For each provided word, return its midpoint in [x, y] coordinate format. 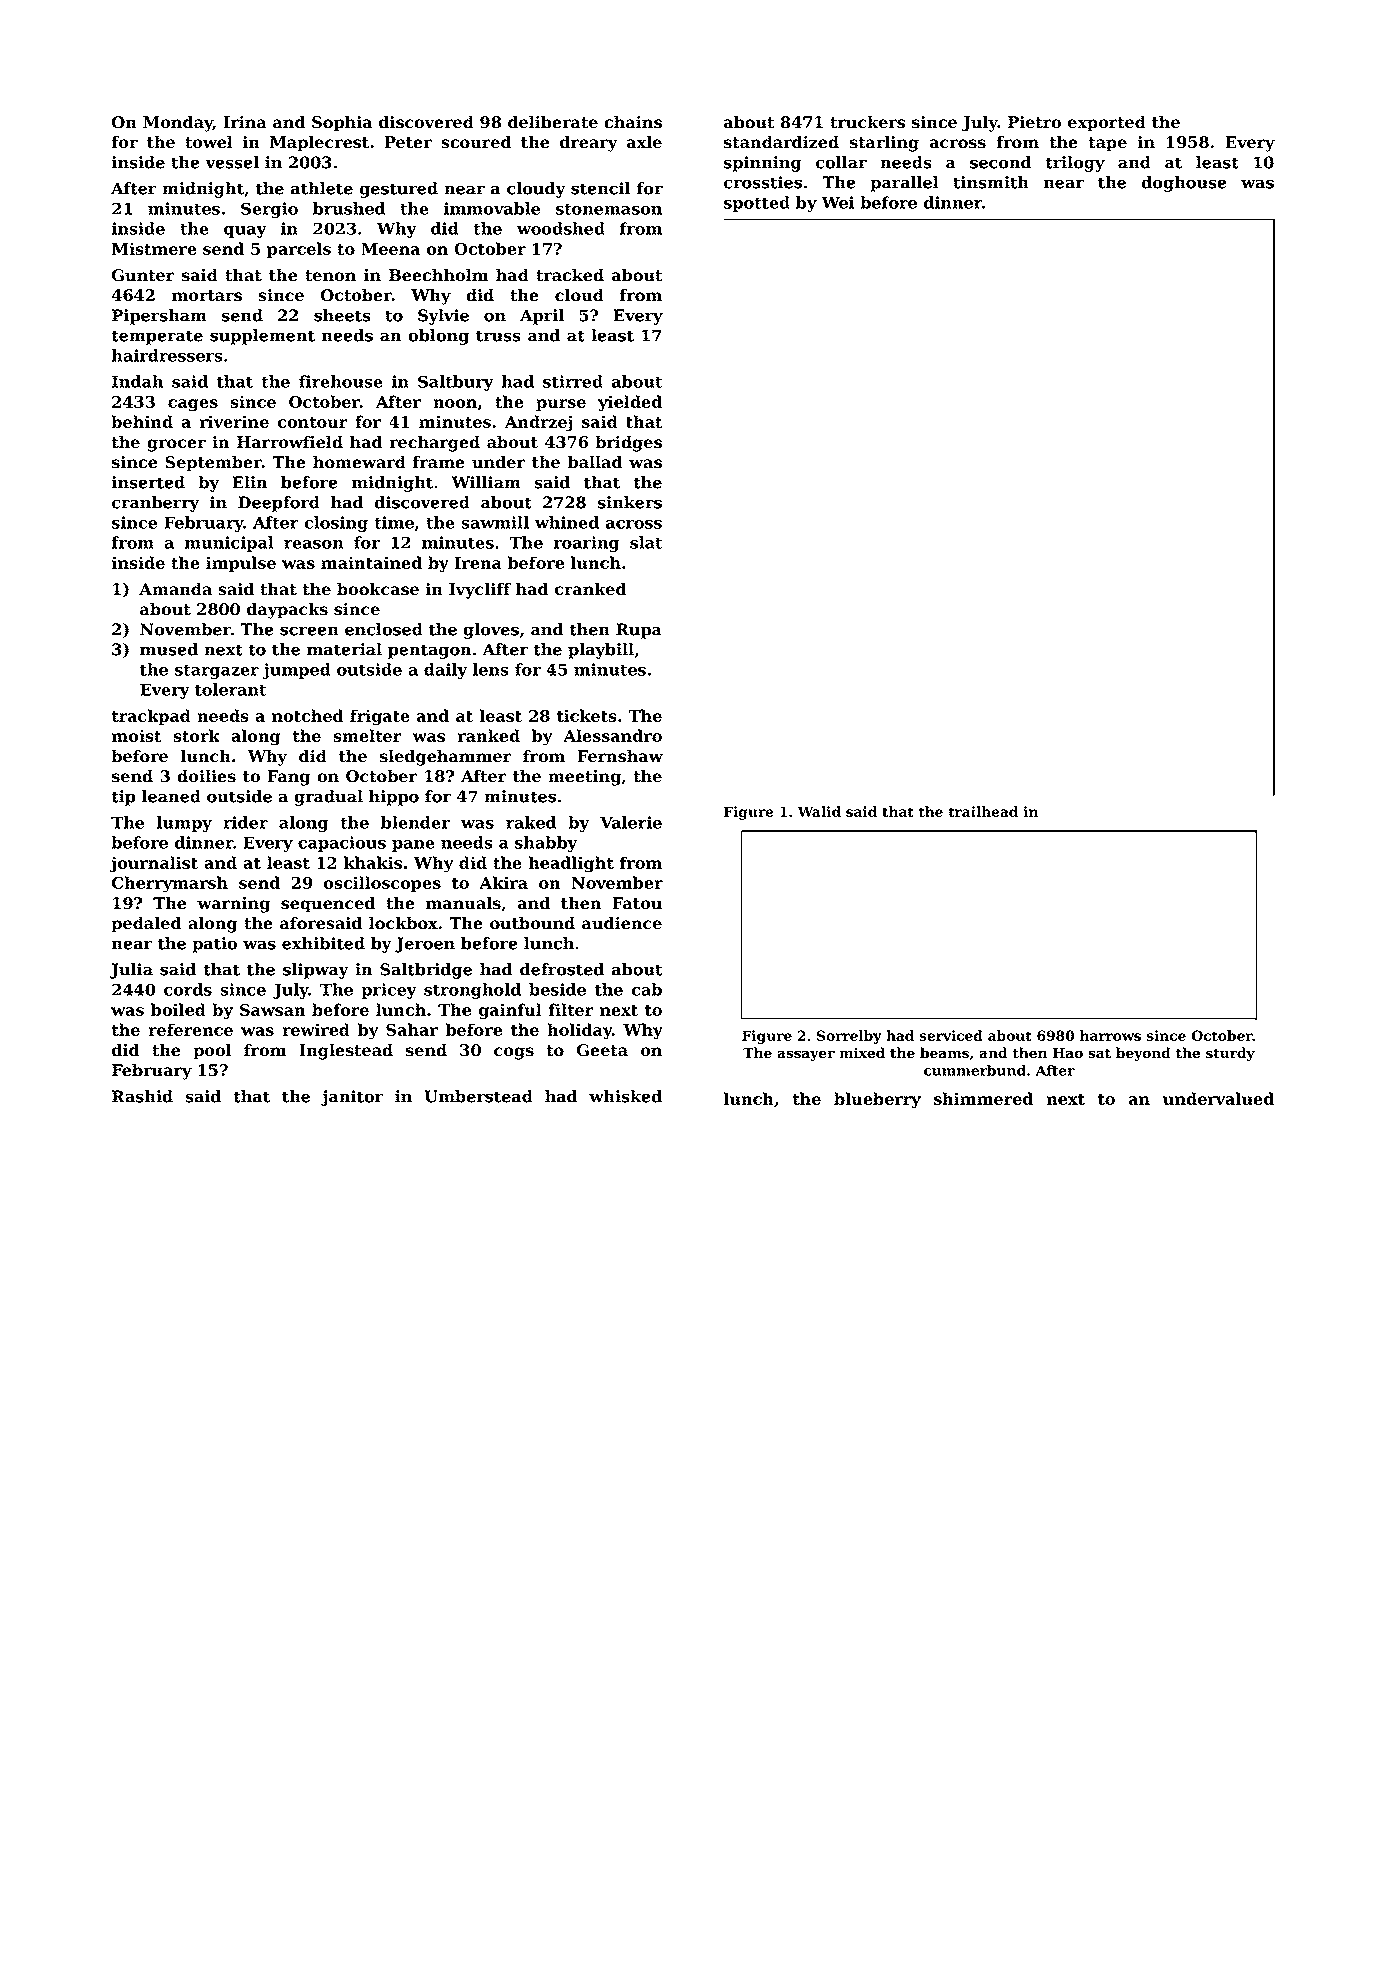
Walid [819, 811]
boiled [178, 1009]
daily [445, 671]
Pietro [1034, 122]
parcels [299, 250]
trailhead [983, 811]
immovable [492, 208]
